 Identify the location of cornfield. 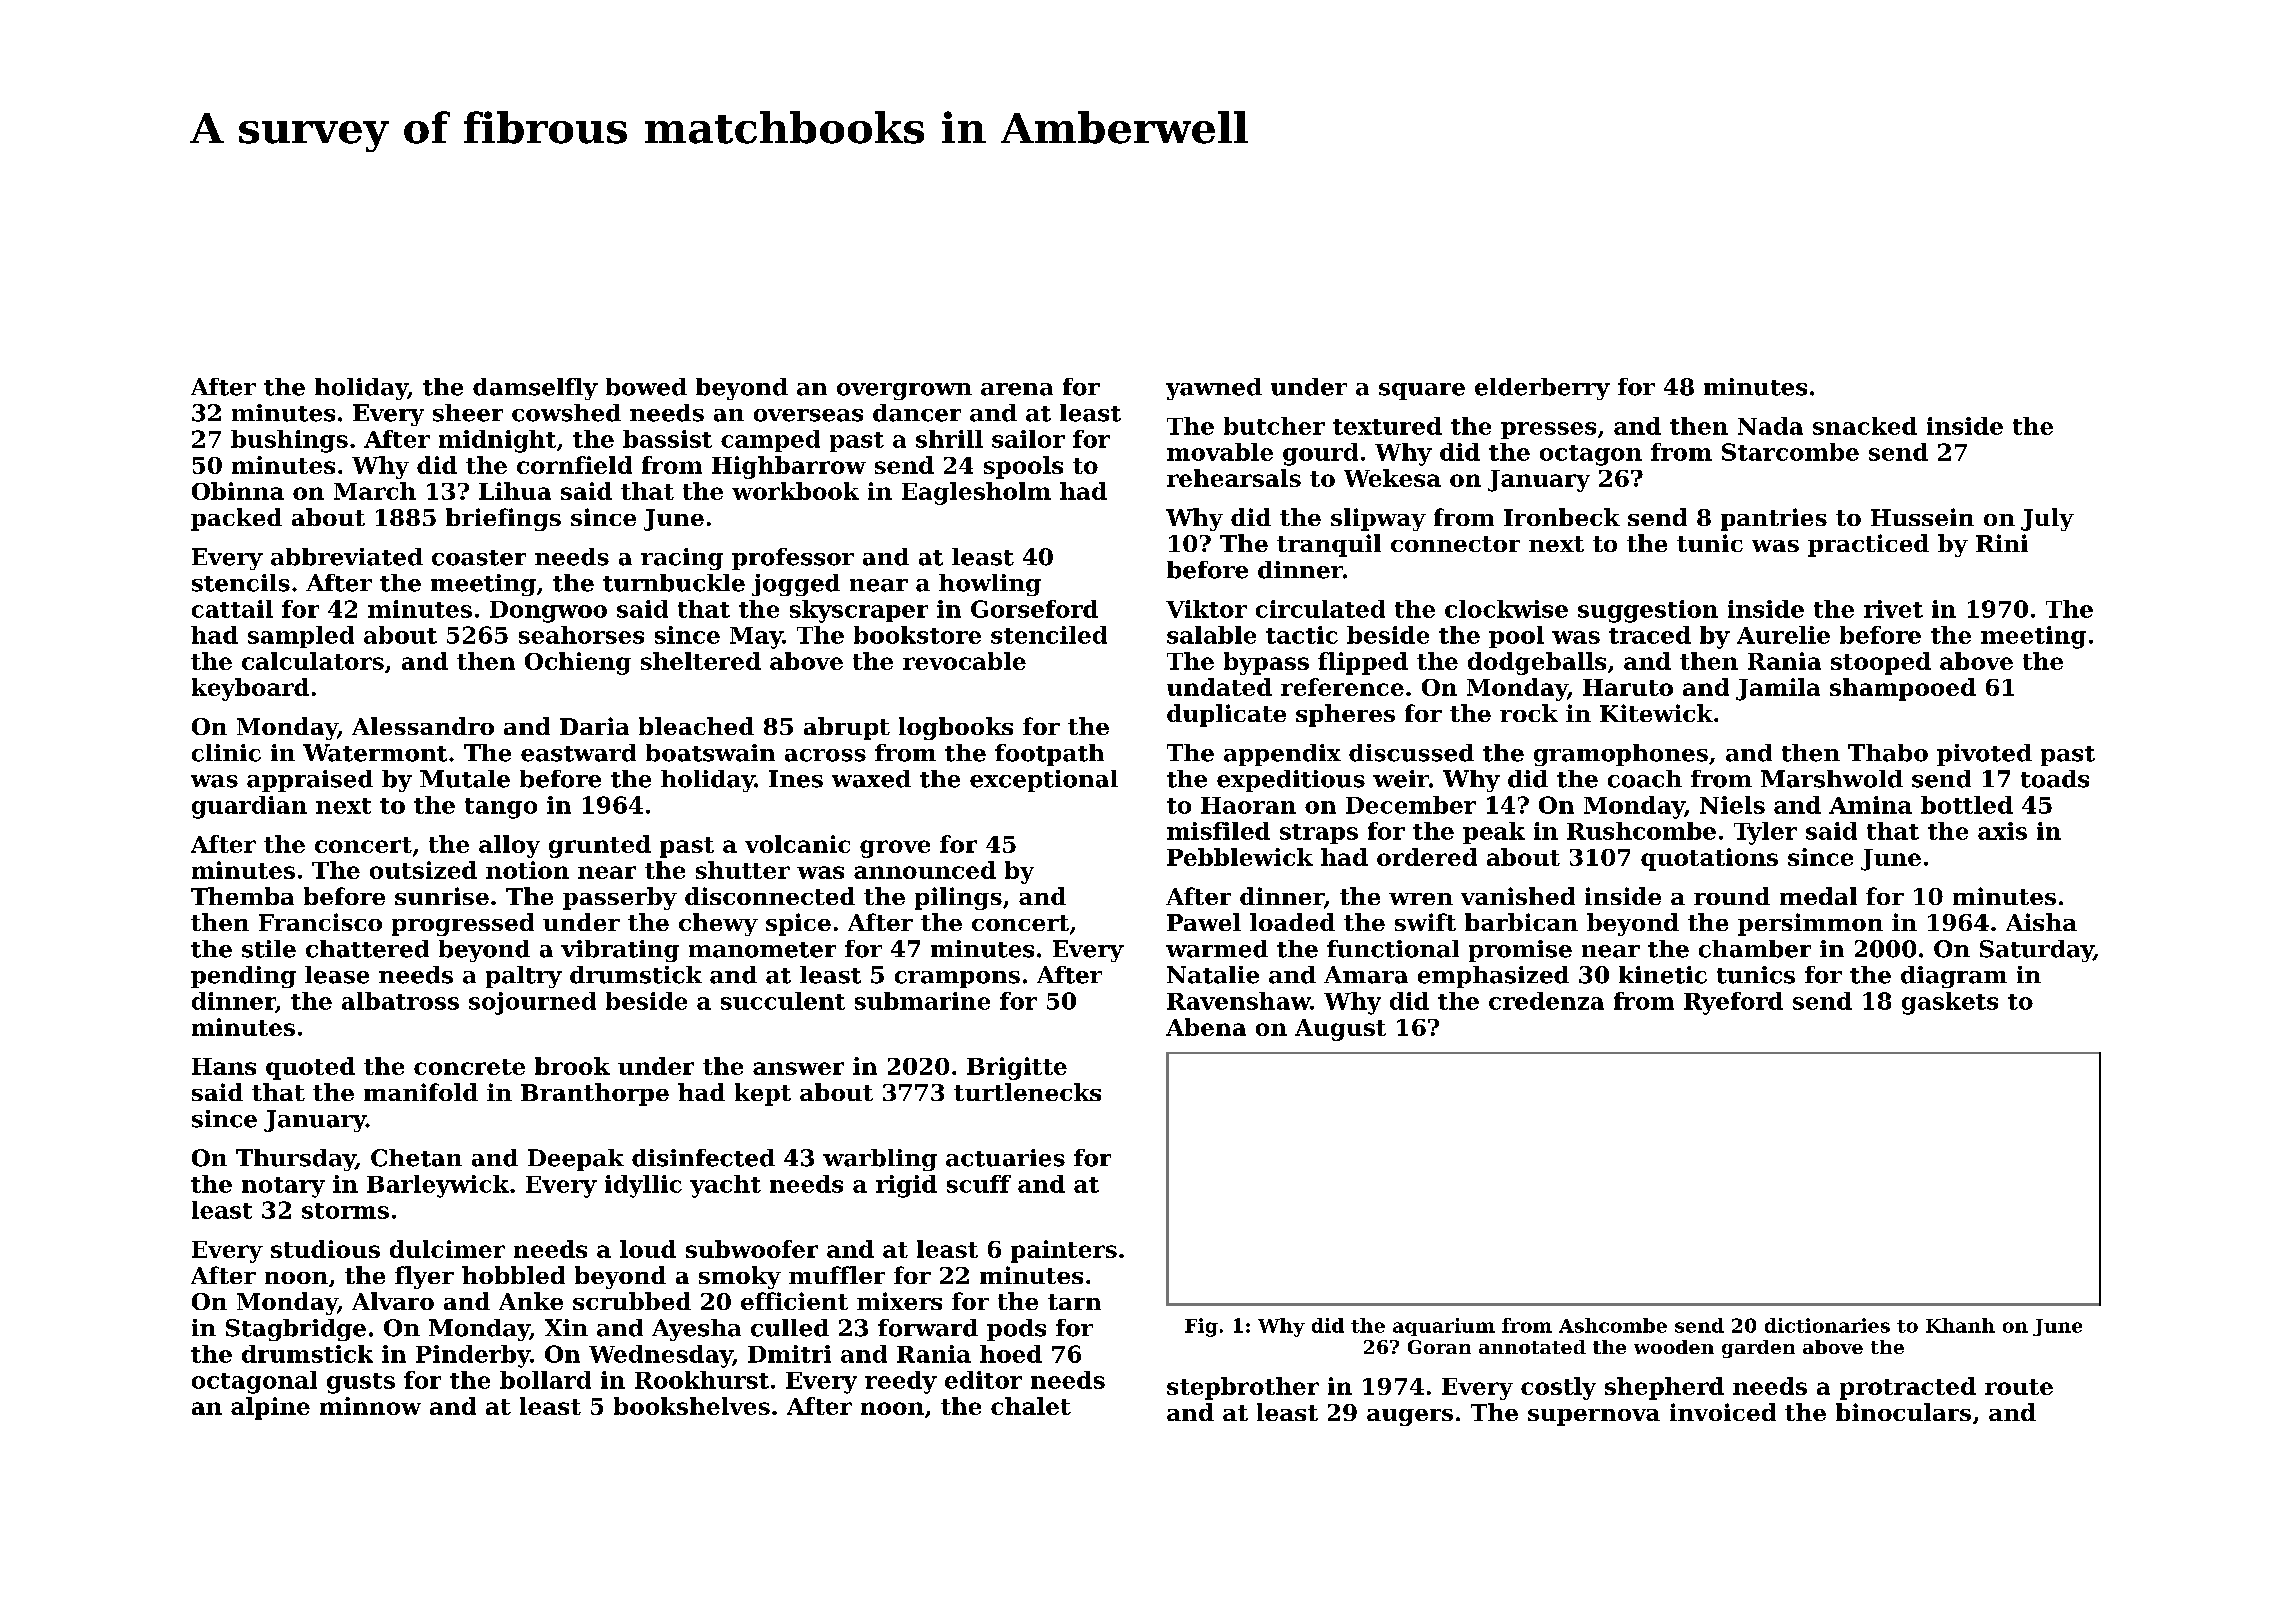
(574, 465).
